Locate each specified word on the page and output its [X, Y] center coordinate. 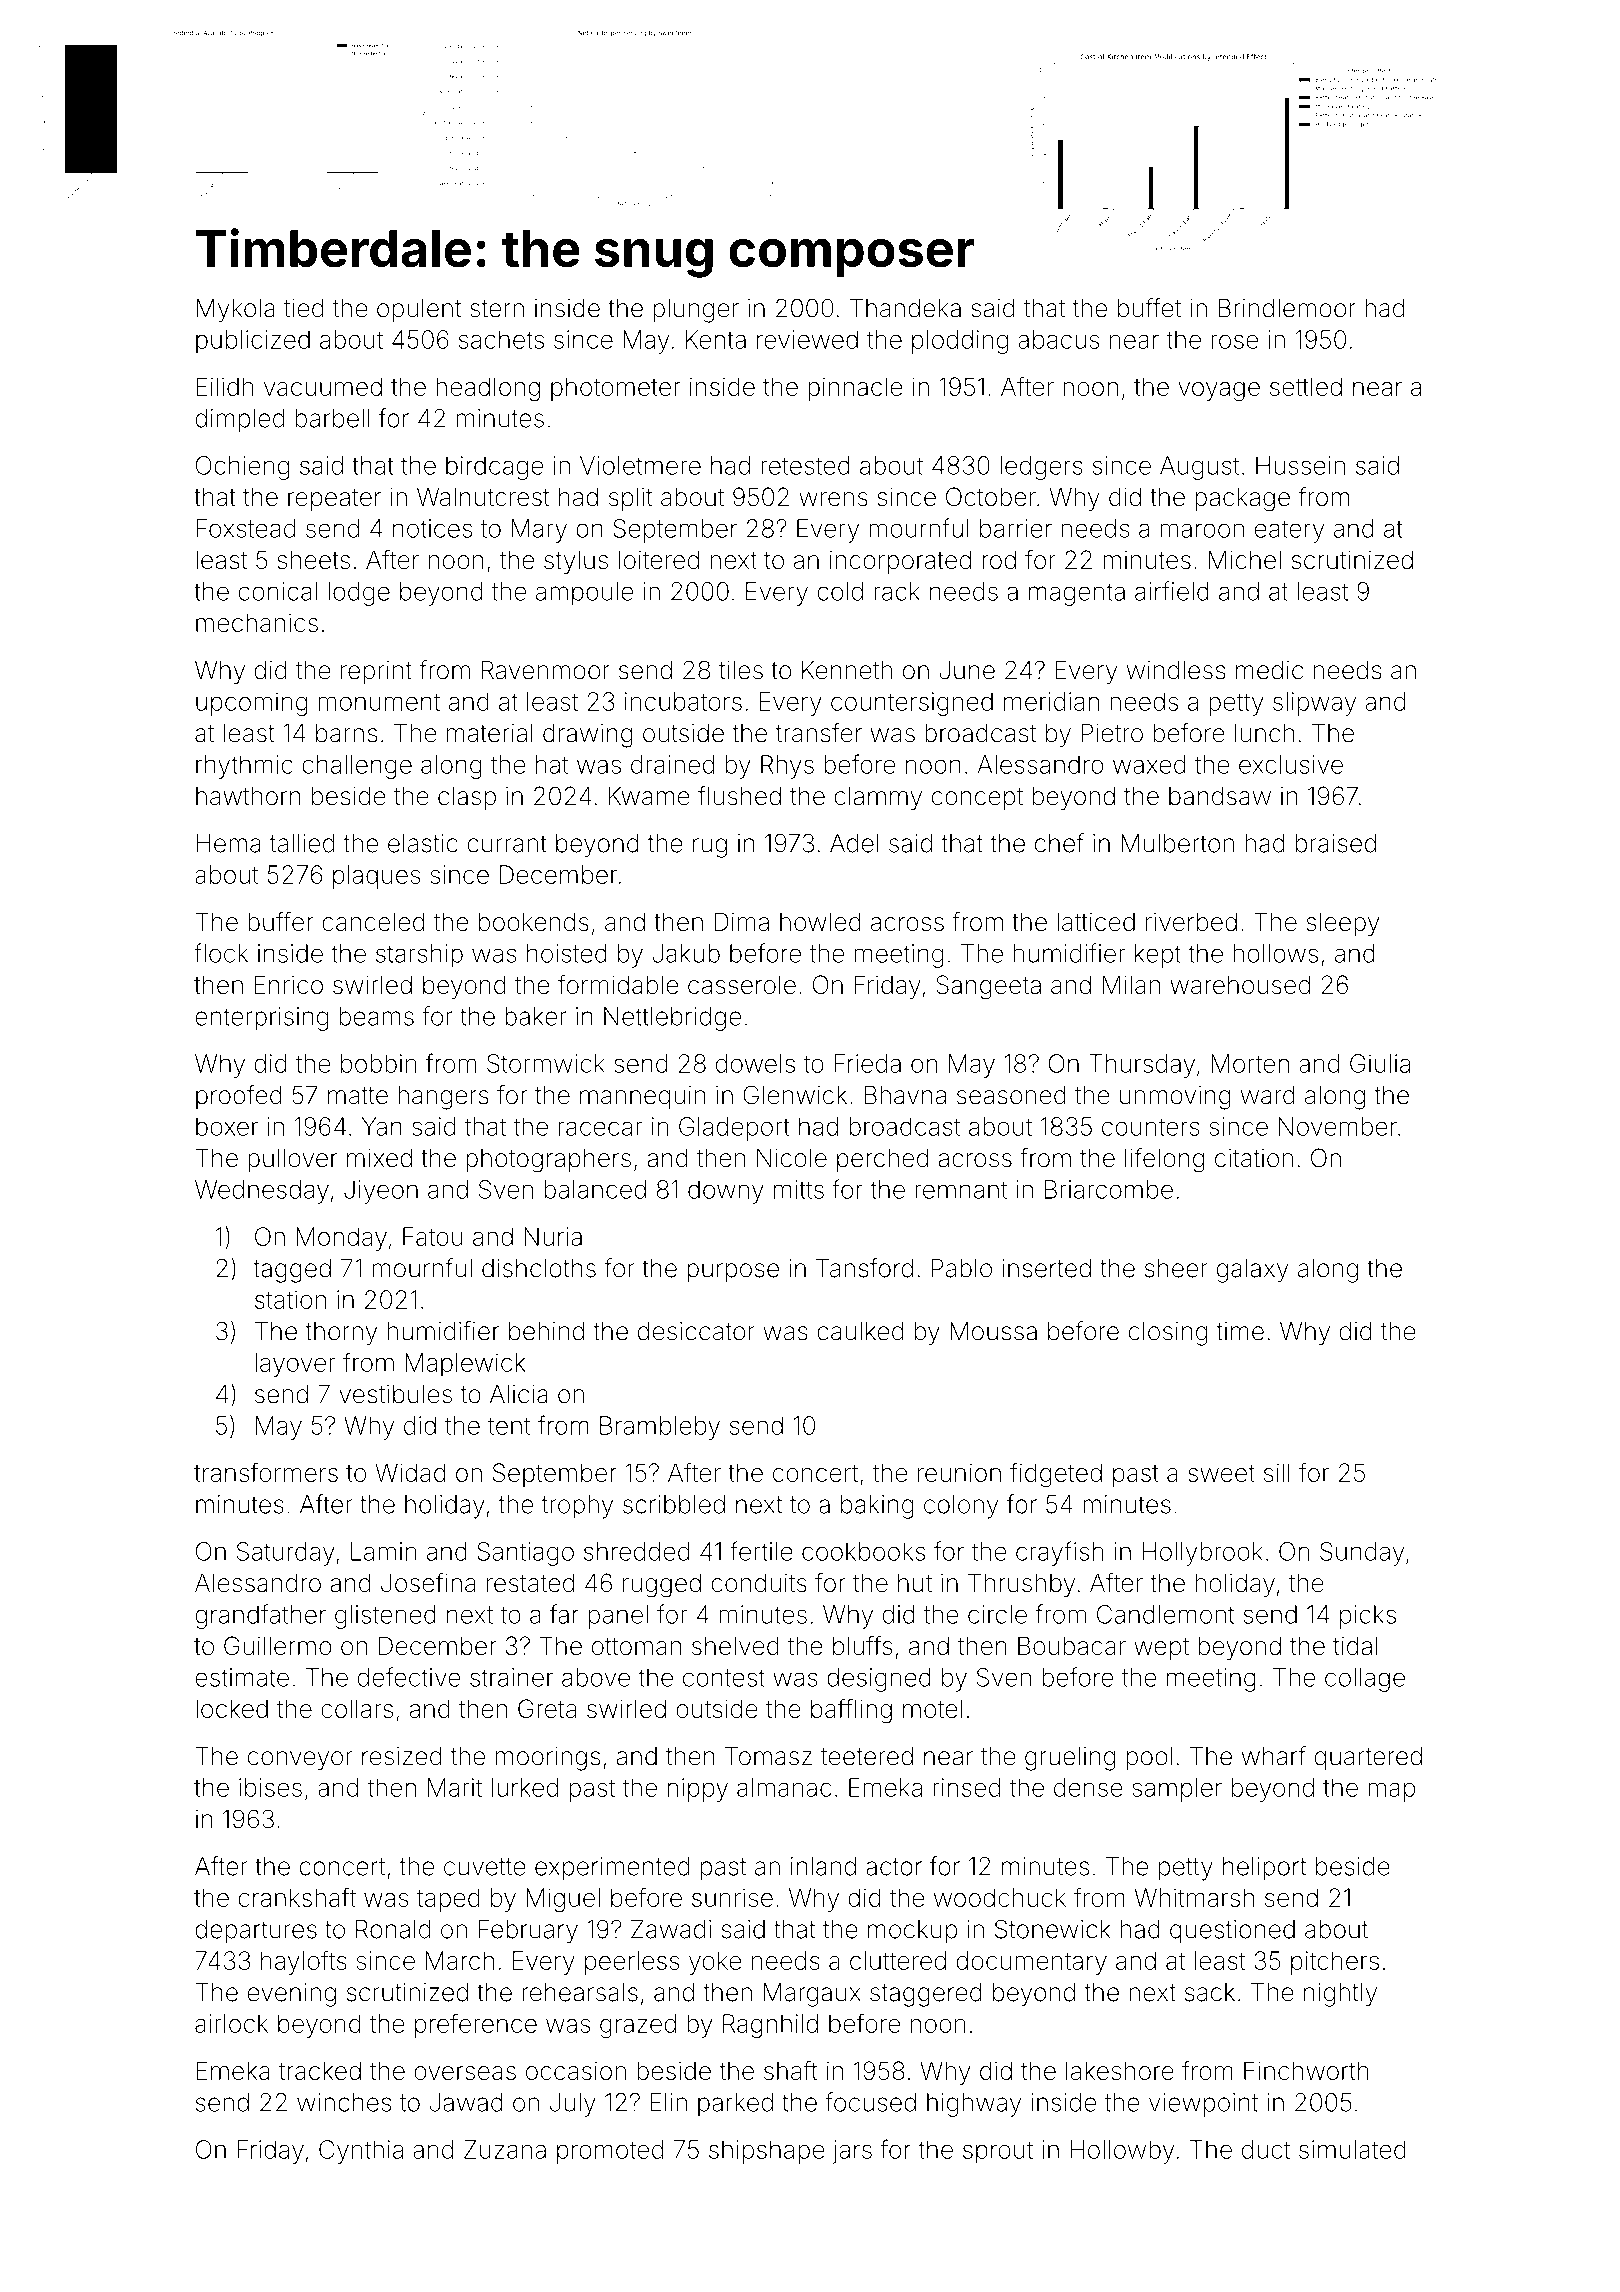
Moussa [993, 1331]
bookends [534, 921]
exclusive [1291, 764]
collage [1365, 1680]
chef [1059, 843]
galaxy [1253, 1270]
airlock [231, 2023]
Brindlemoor [1287, 308]
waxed [1149, 764]
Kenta [716, 339]
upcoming [251, 704]
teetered [867, 1756]
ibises [270, 1787]
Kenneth [847, 670]
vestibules [395, 1394]
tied [304, 308]
